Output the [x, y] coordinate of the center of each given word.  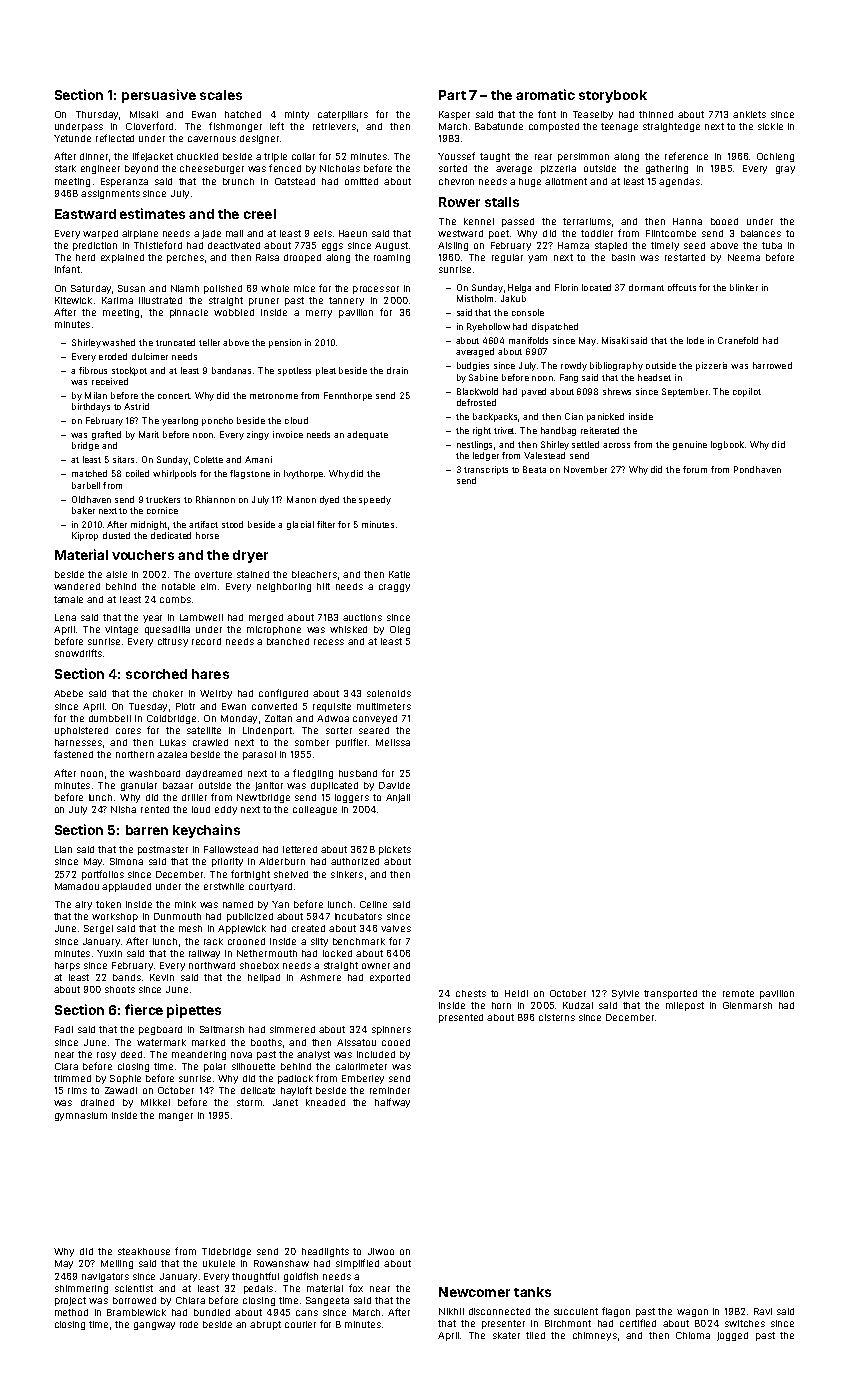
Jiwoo [381, 1251]
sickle [770, 126]
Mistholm [475, 298]
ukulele [219, 1263]
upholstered [81, 731]
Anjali [398, 798]
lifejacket [153, 157]
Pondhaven [757, 469]
